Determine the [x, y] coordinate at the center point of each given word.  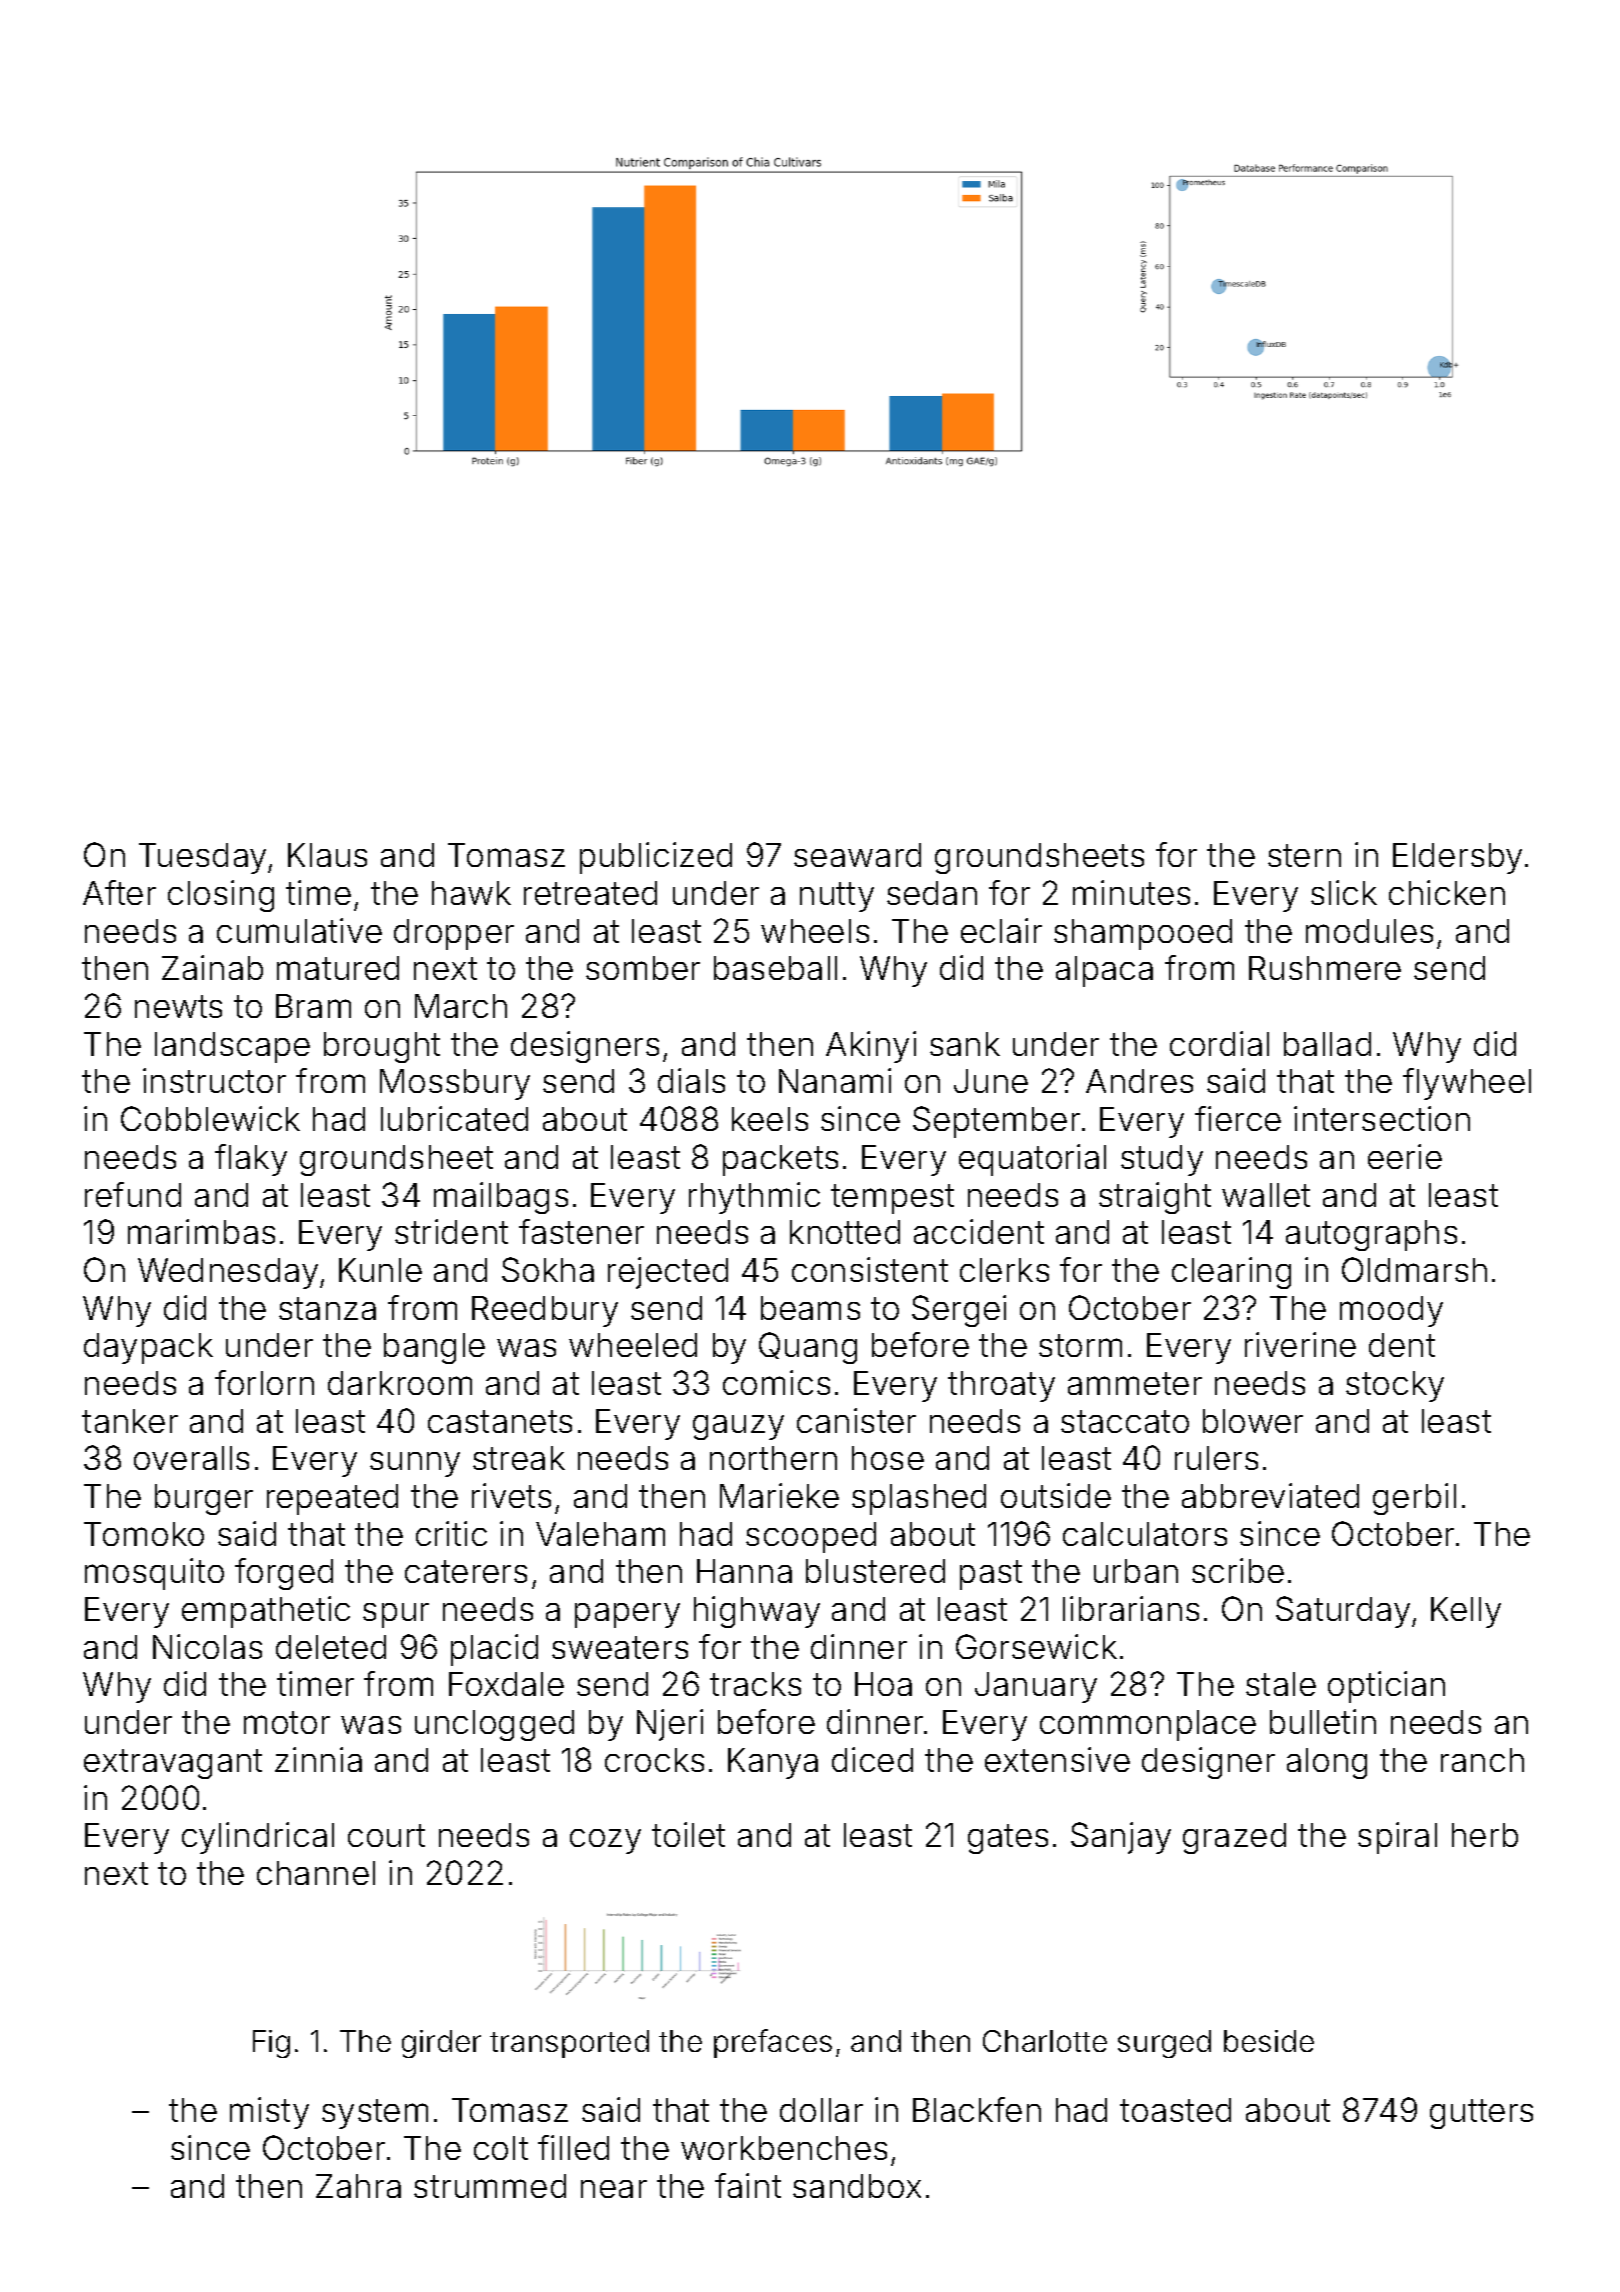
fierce [1238, 1118]
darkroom [400, 1383]
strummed [490, 2186]
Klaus [327, 855]
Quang [808, 1348]
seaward [857, 855]
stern [1304, 855]
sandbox [857, 2186]
